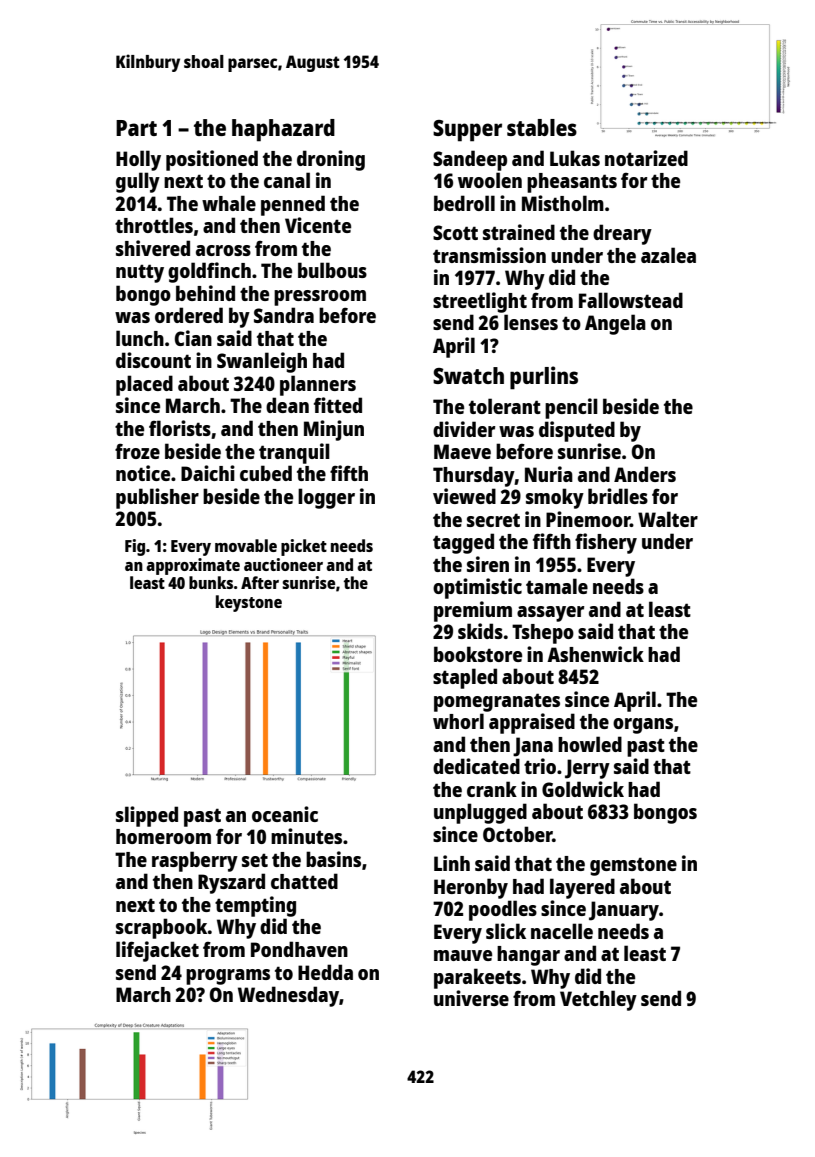 Image resolution: width=815 pixels, height=1157 pixels. What do you see at coordinates (228, 977) in the screenshot?
I see `programs` at bounding box center [228, 977].
